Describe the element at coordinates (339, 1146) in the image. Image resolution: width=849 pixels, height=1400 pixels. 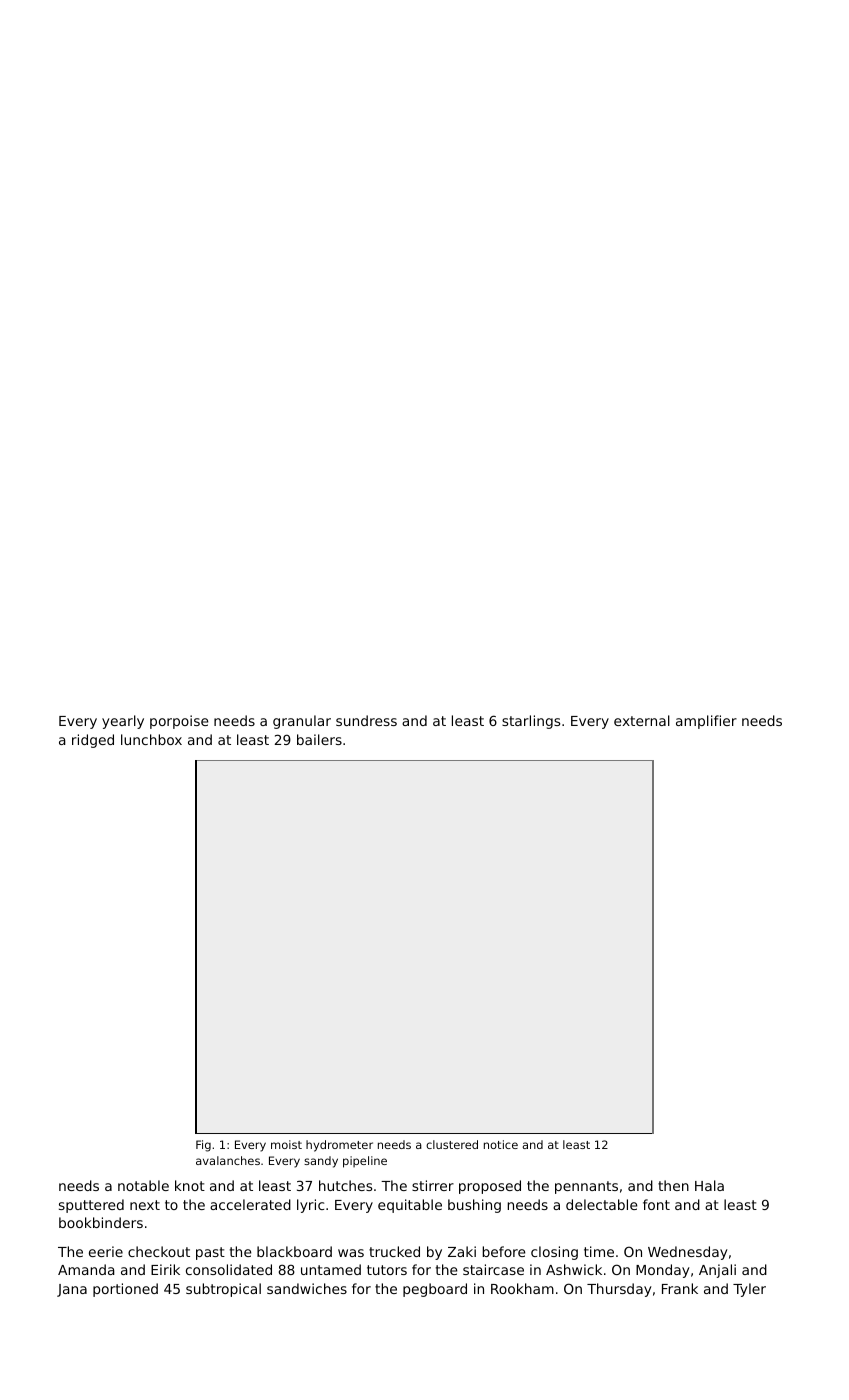
I see `hydrometer` at that location.
